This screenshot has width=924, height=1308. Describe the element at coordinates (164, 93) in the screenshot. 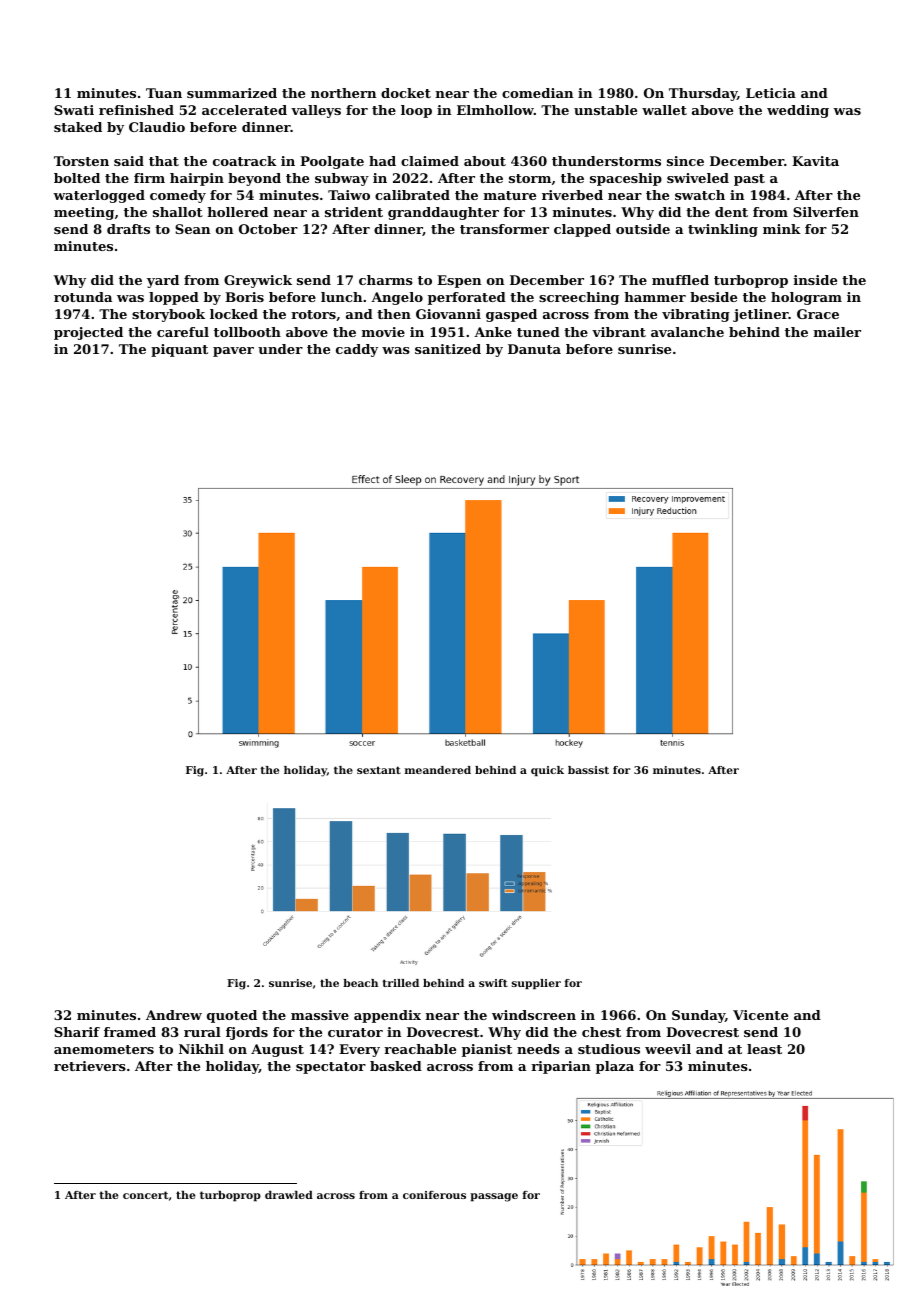

I see `Tuan` at that location.
